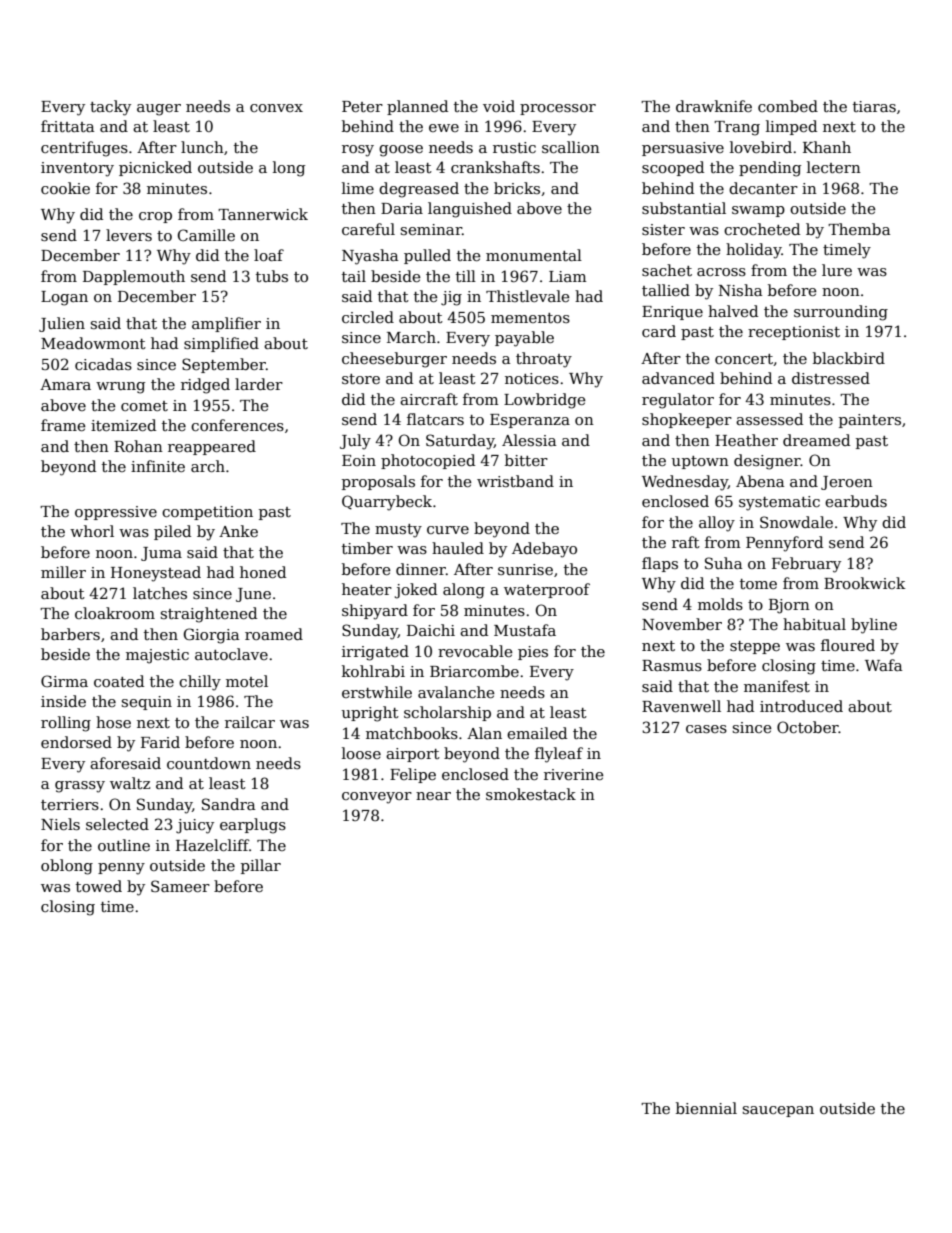 The height and width of the screenshot is (1233, 952). Describe the element at coordinates (808, 727) in the screenshot. I see `October` at that location.
